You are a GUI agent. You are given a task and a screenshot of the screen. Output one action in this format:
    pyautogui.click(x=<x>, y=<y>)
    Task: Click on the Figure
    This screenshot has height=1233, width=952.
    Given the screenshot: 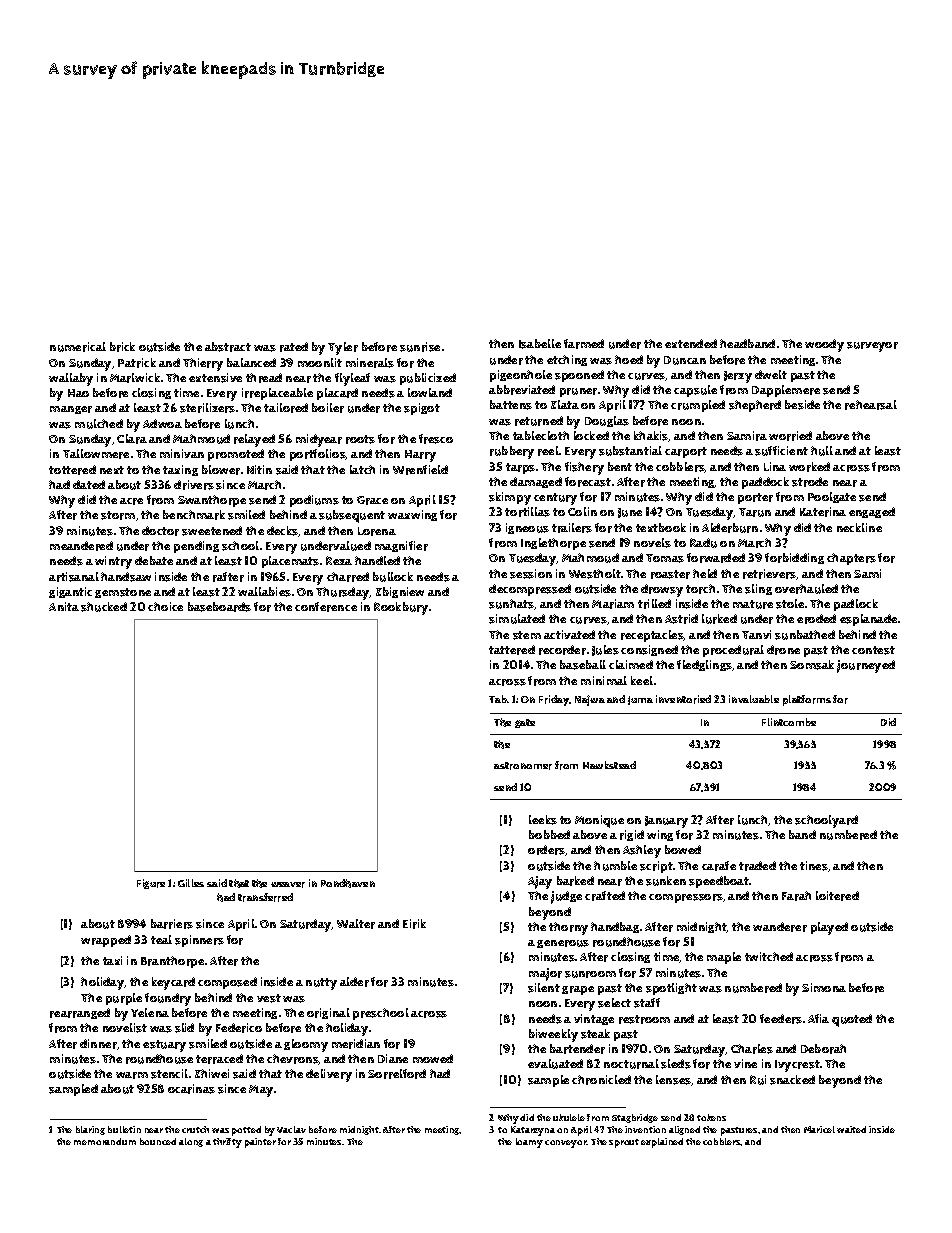 What is the action you would take?
    pyautogui.click(x=151, y=884)
